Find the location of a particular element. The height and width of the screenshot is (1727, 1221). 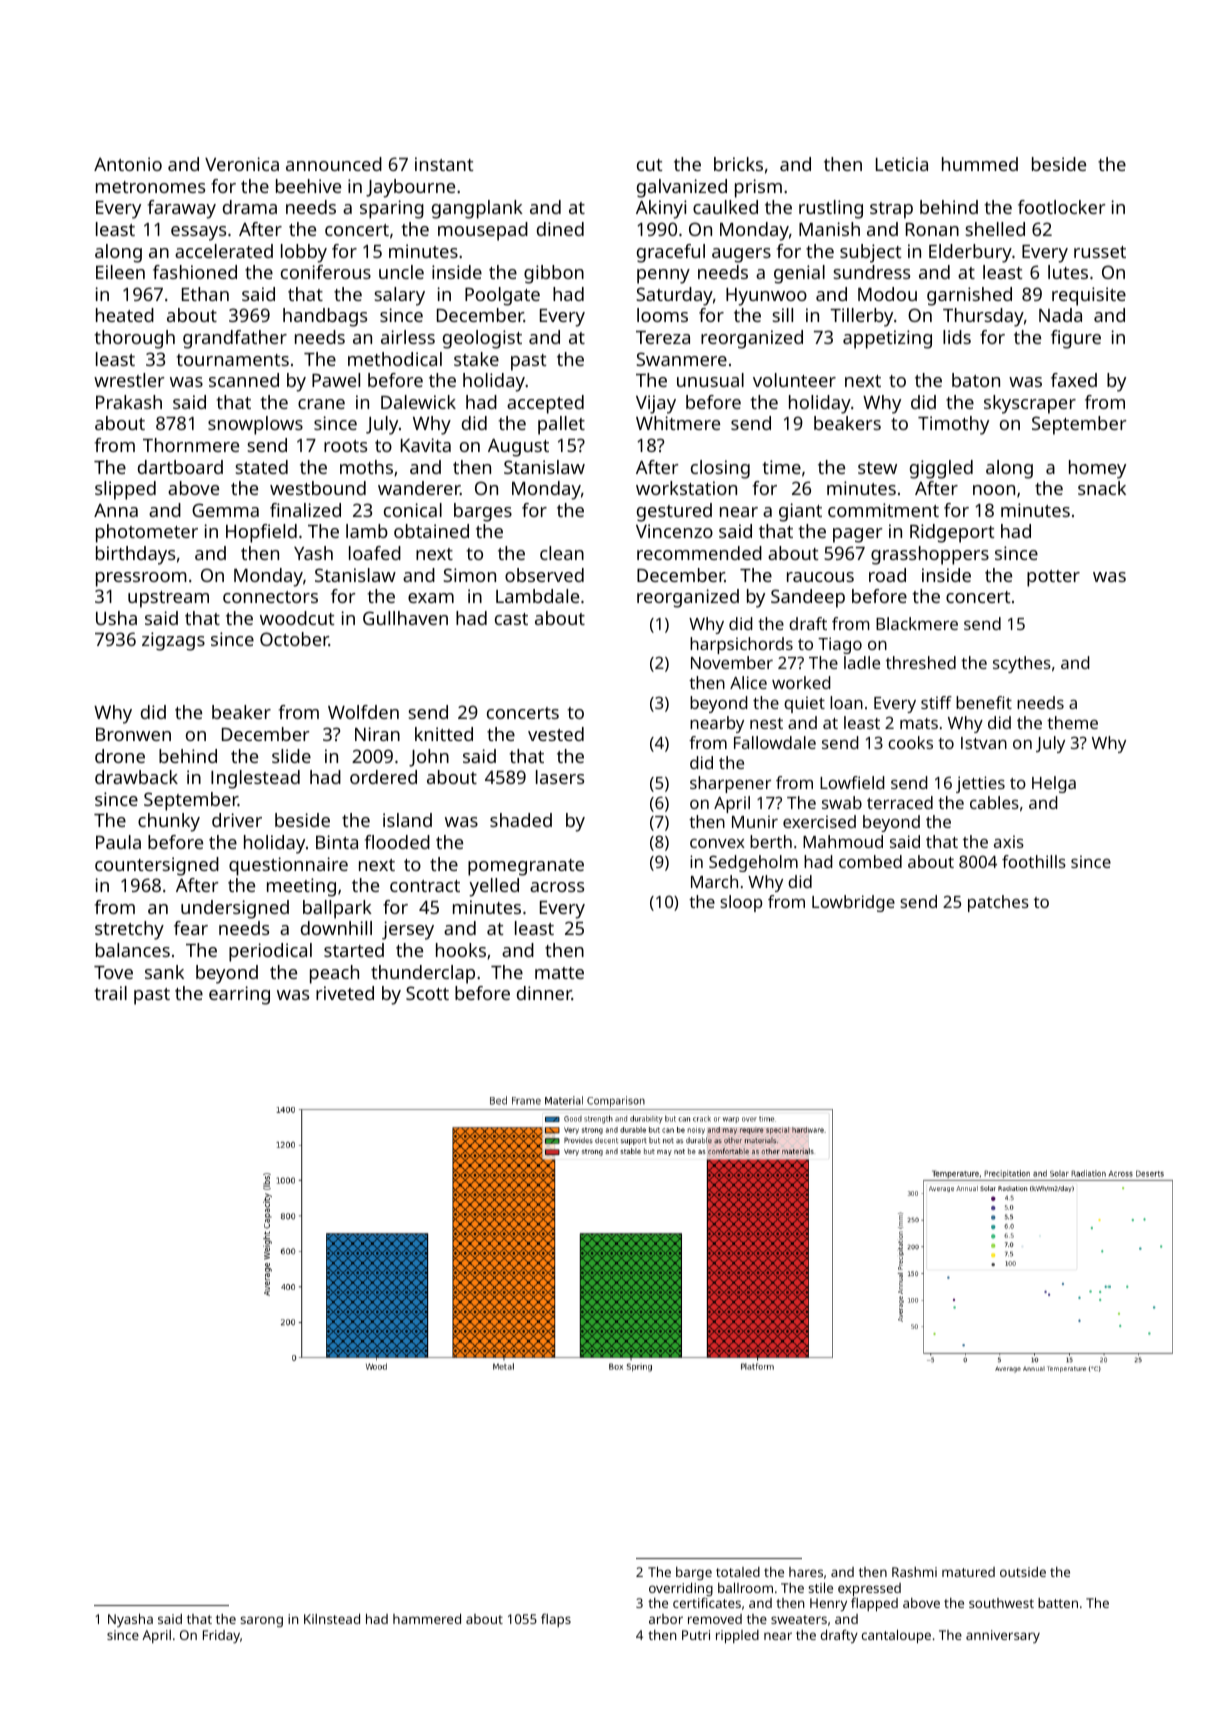

matte is located at coordinates (559, 973).
